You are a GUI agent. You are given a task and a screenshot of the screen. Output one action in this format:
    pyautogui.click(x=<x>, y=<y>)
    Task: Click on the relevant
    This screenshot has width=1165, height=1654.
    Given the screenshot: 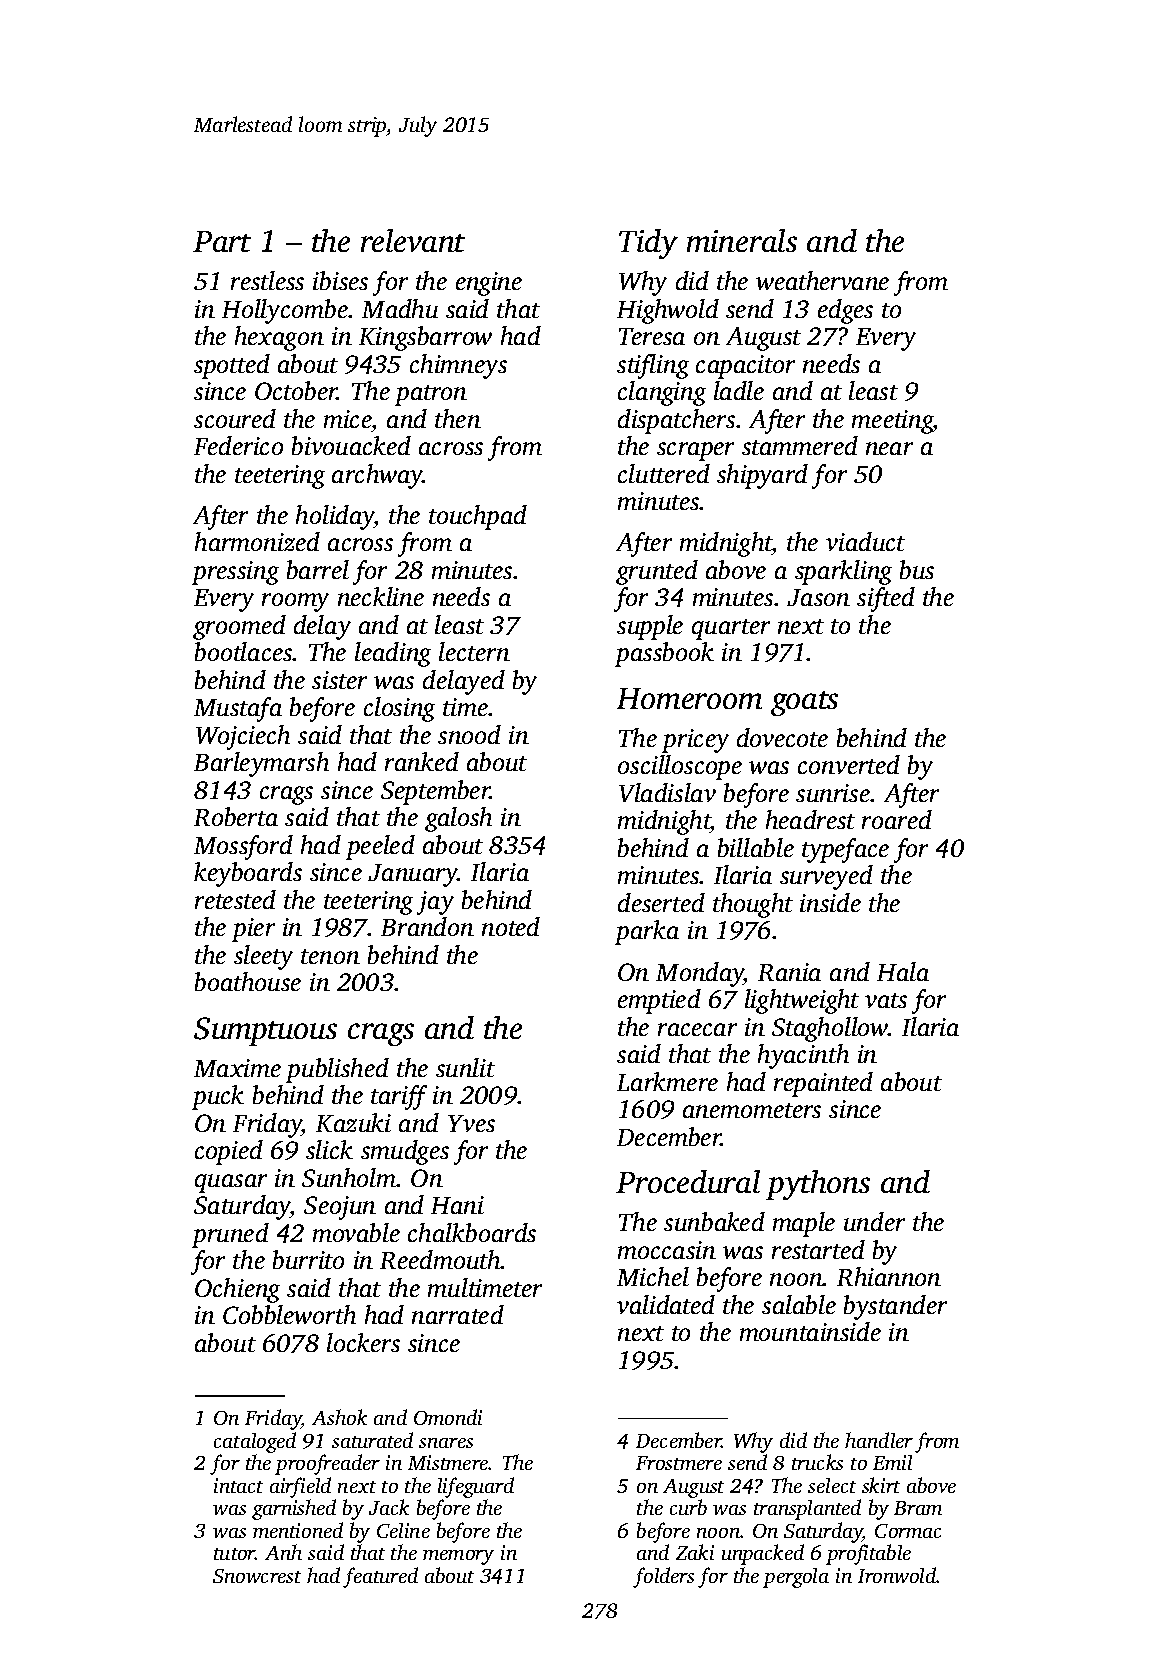 What is the action you would take?
    pyautogui.click(x=413, y=240)
